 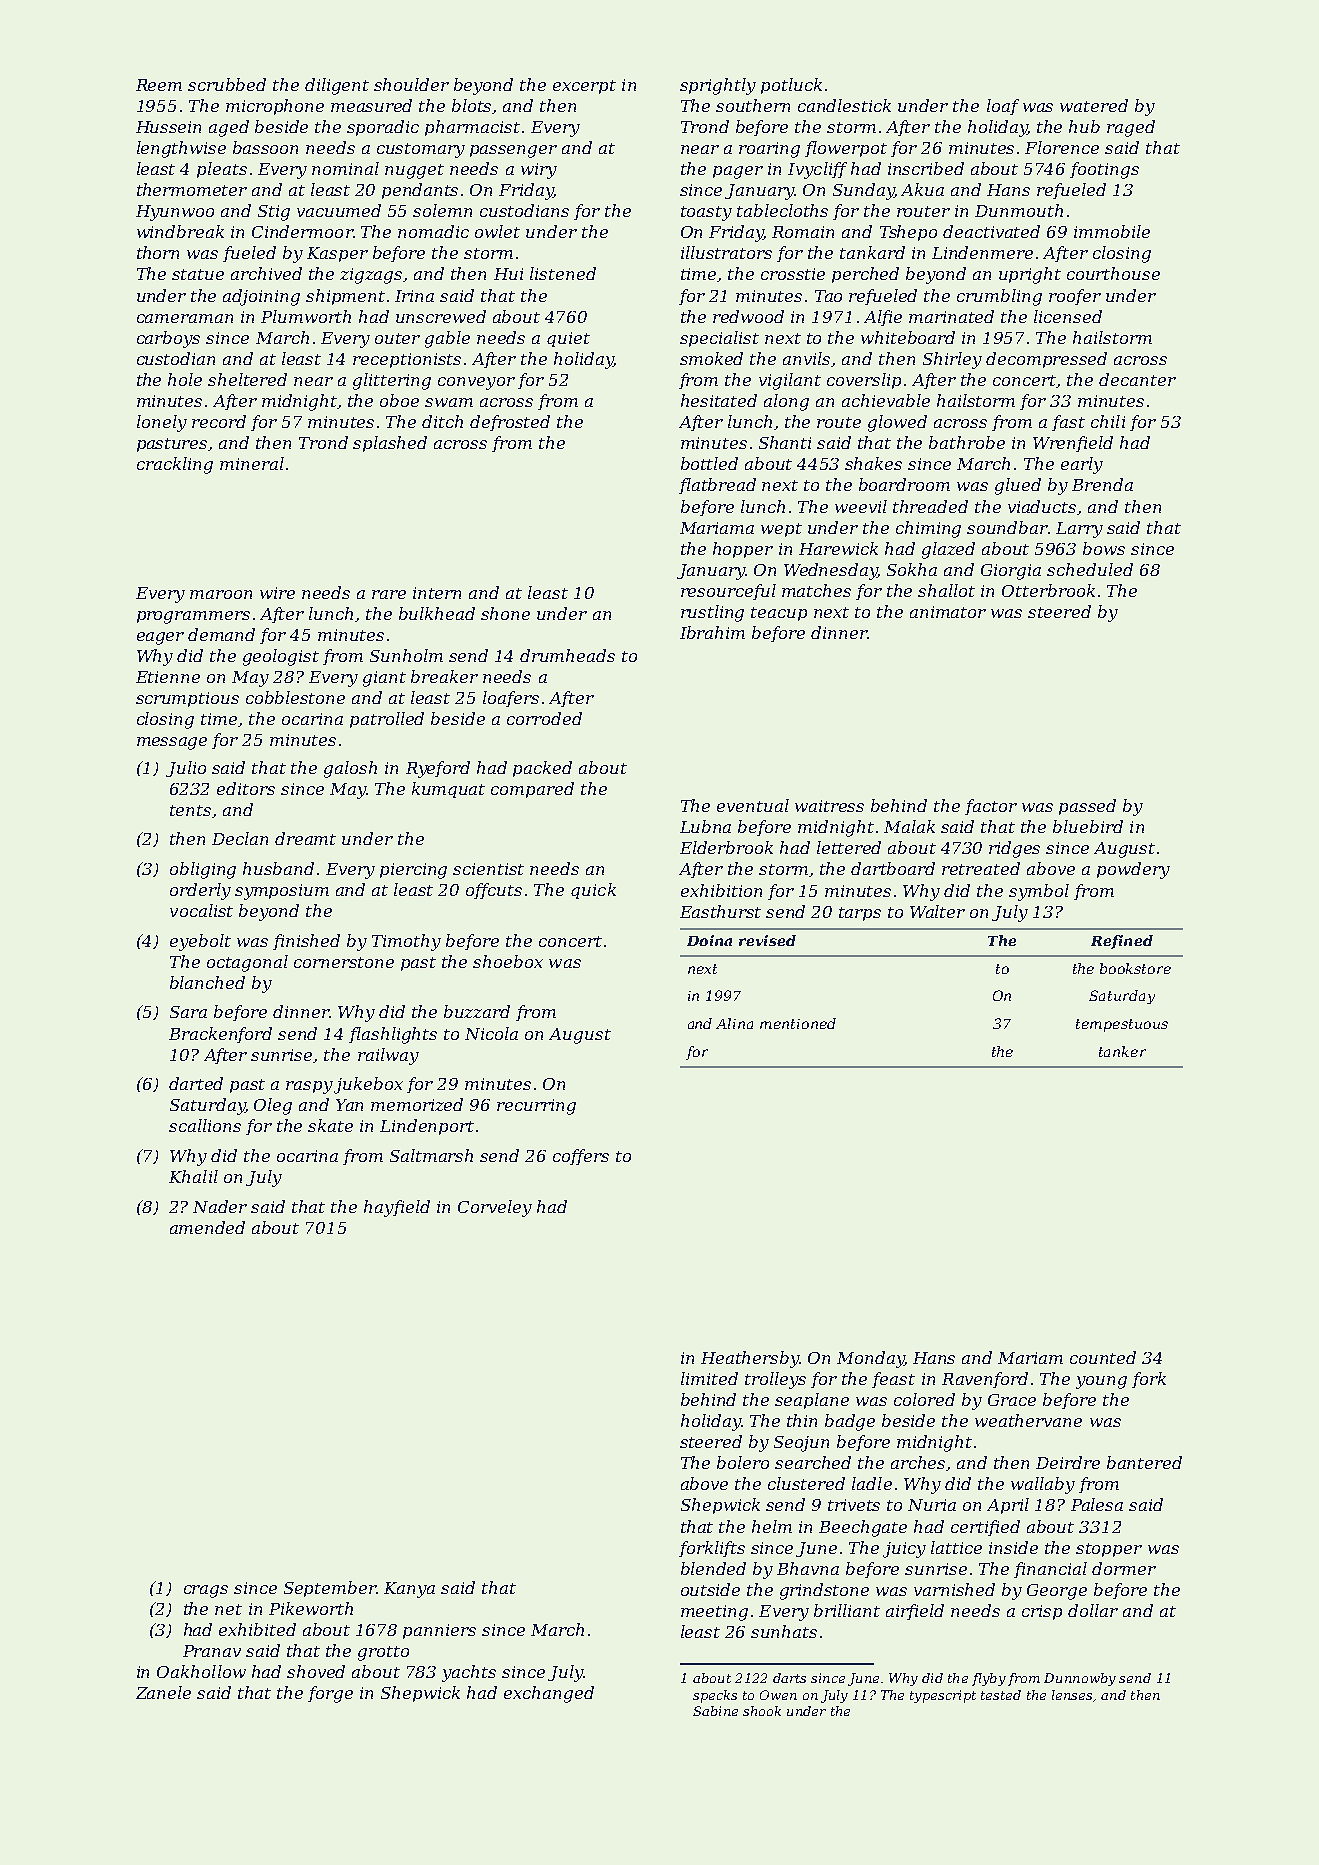 I want to click on scheduled, so click(x=1090, y=569).
